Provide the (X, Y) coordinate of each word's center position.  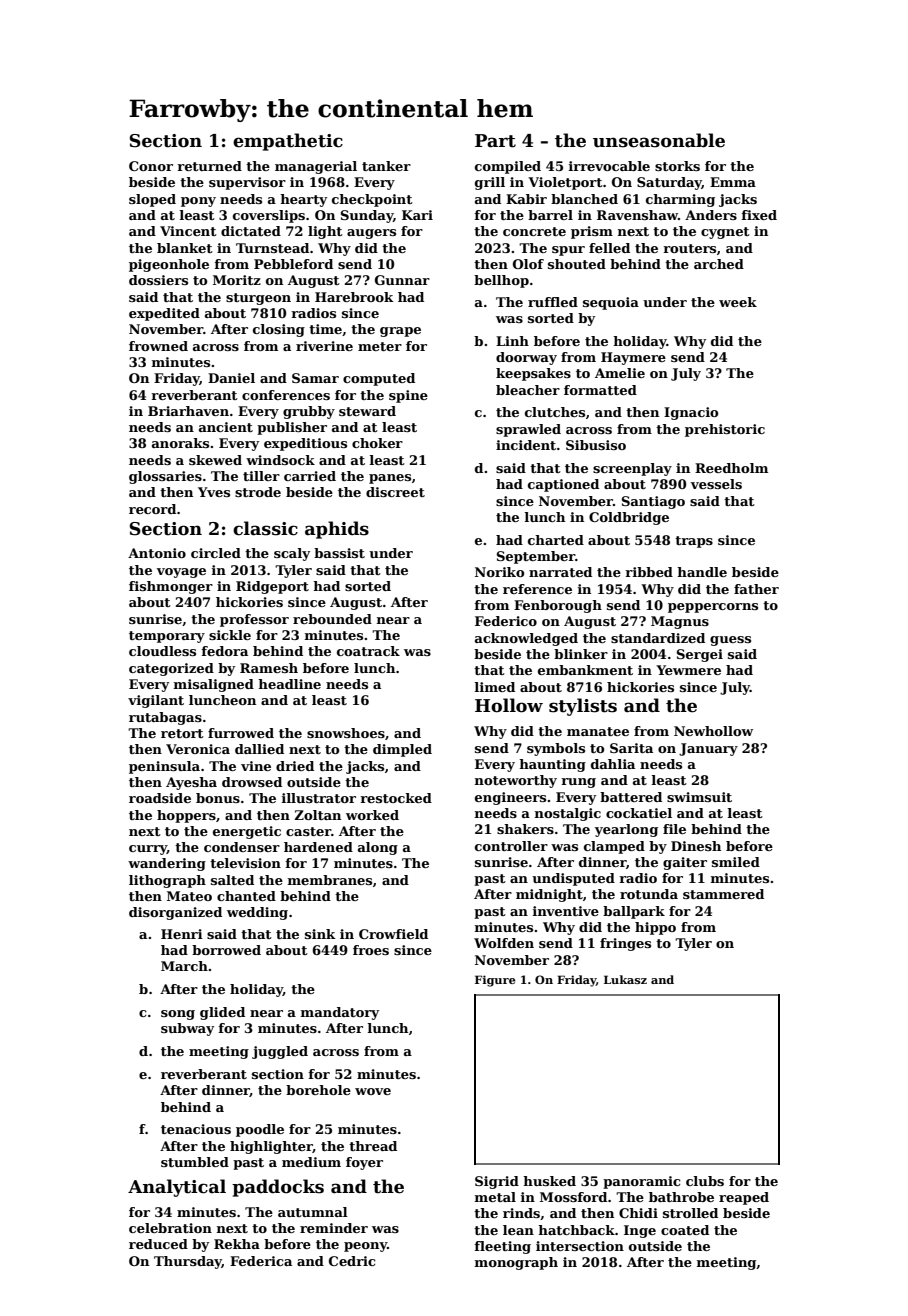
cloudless (162, 651)
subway (187, 1029)
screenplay (632, 469)
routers (689, 248)
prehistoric (725, 430)
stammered (723, 894)
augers (371, 234)
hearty (303, 200)
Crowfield (393, 934)
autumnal (313, 1212)
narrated (560, 572)
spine (408, 396)
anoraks (180, 443)
